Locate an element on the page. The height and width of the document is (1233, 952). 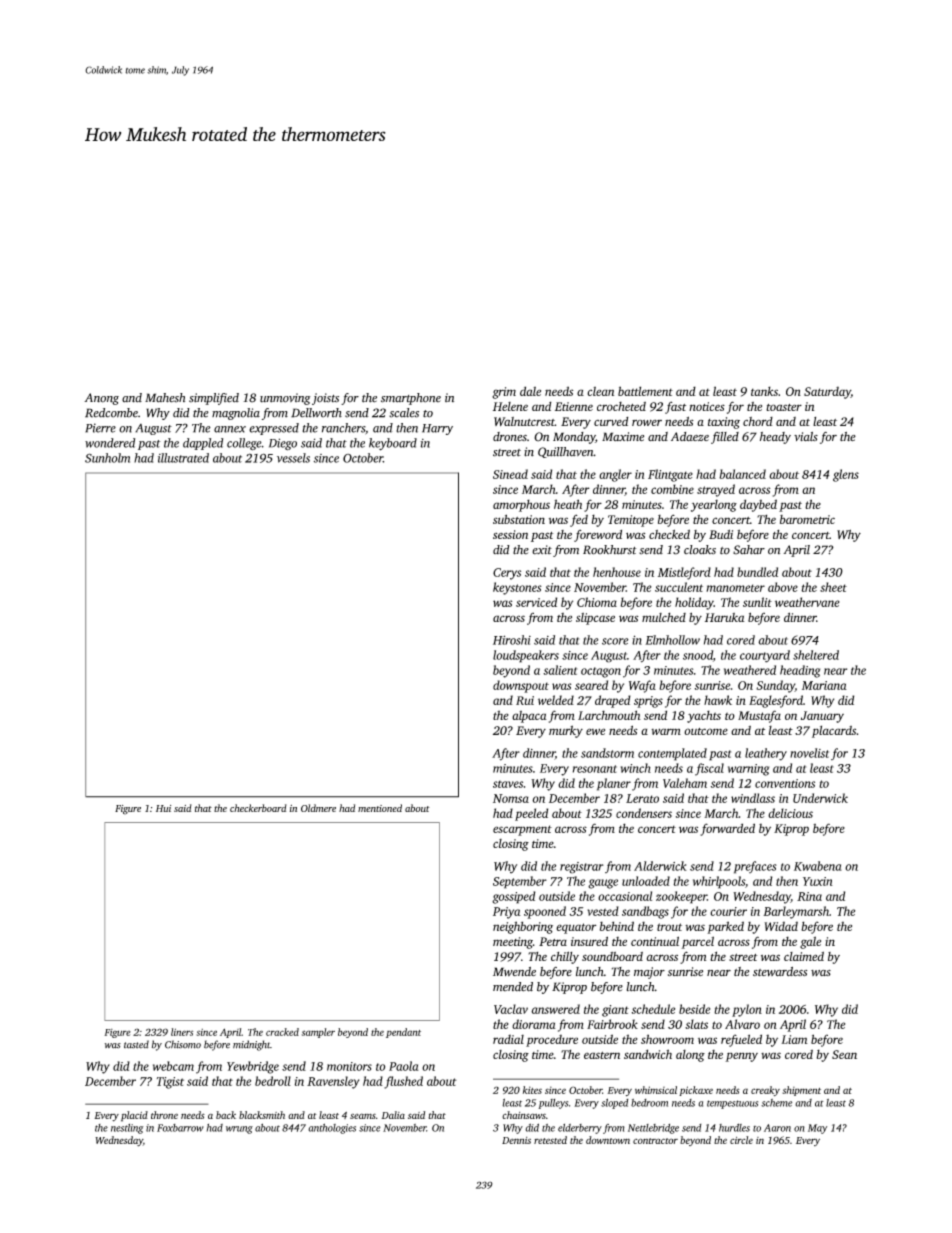
illustrated is located at coordinates (183, 458).
